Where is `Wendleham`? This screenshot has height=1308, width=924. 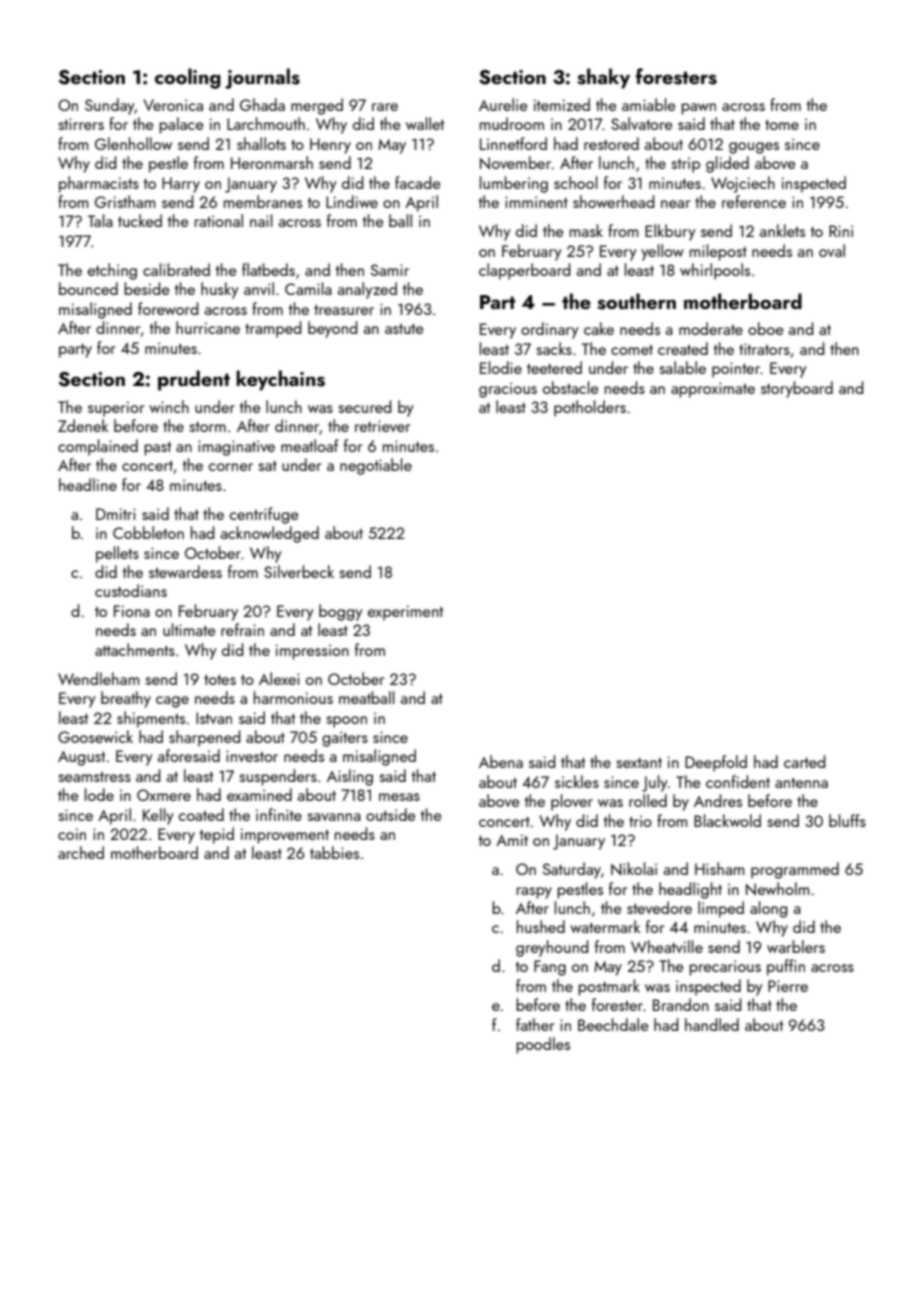
Wendleham is located at coordinates (98, 678).
